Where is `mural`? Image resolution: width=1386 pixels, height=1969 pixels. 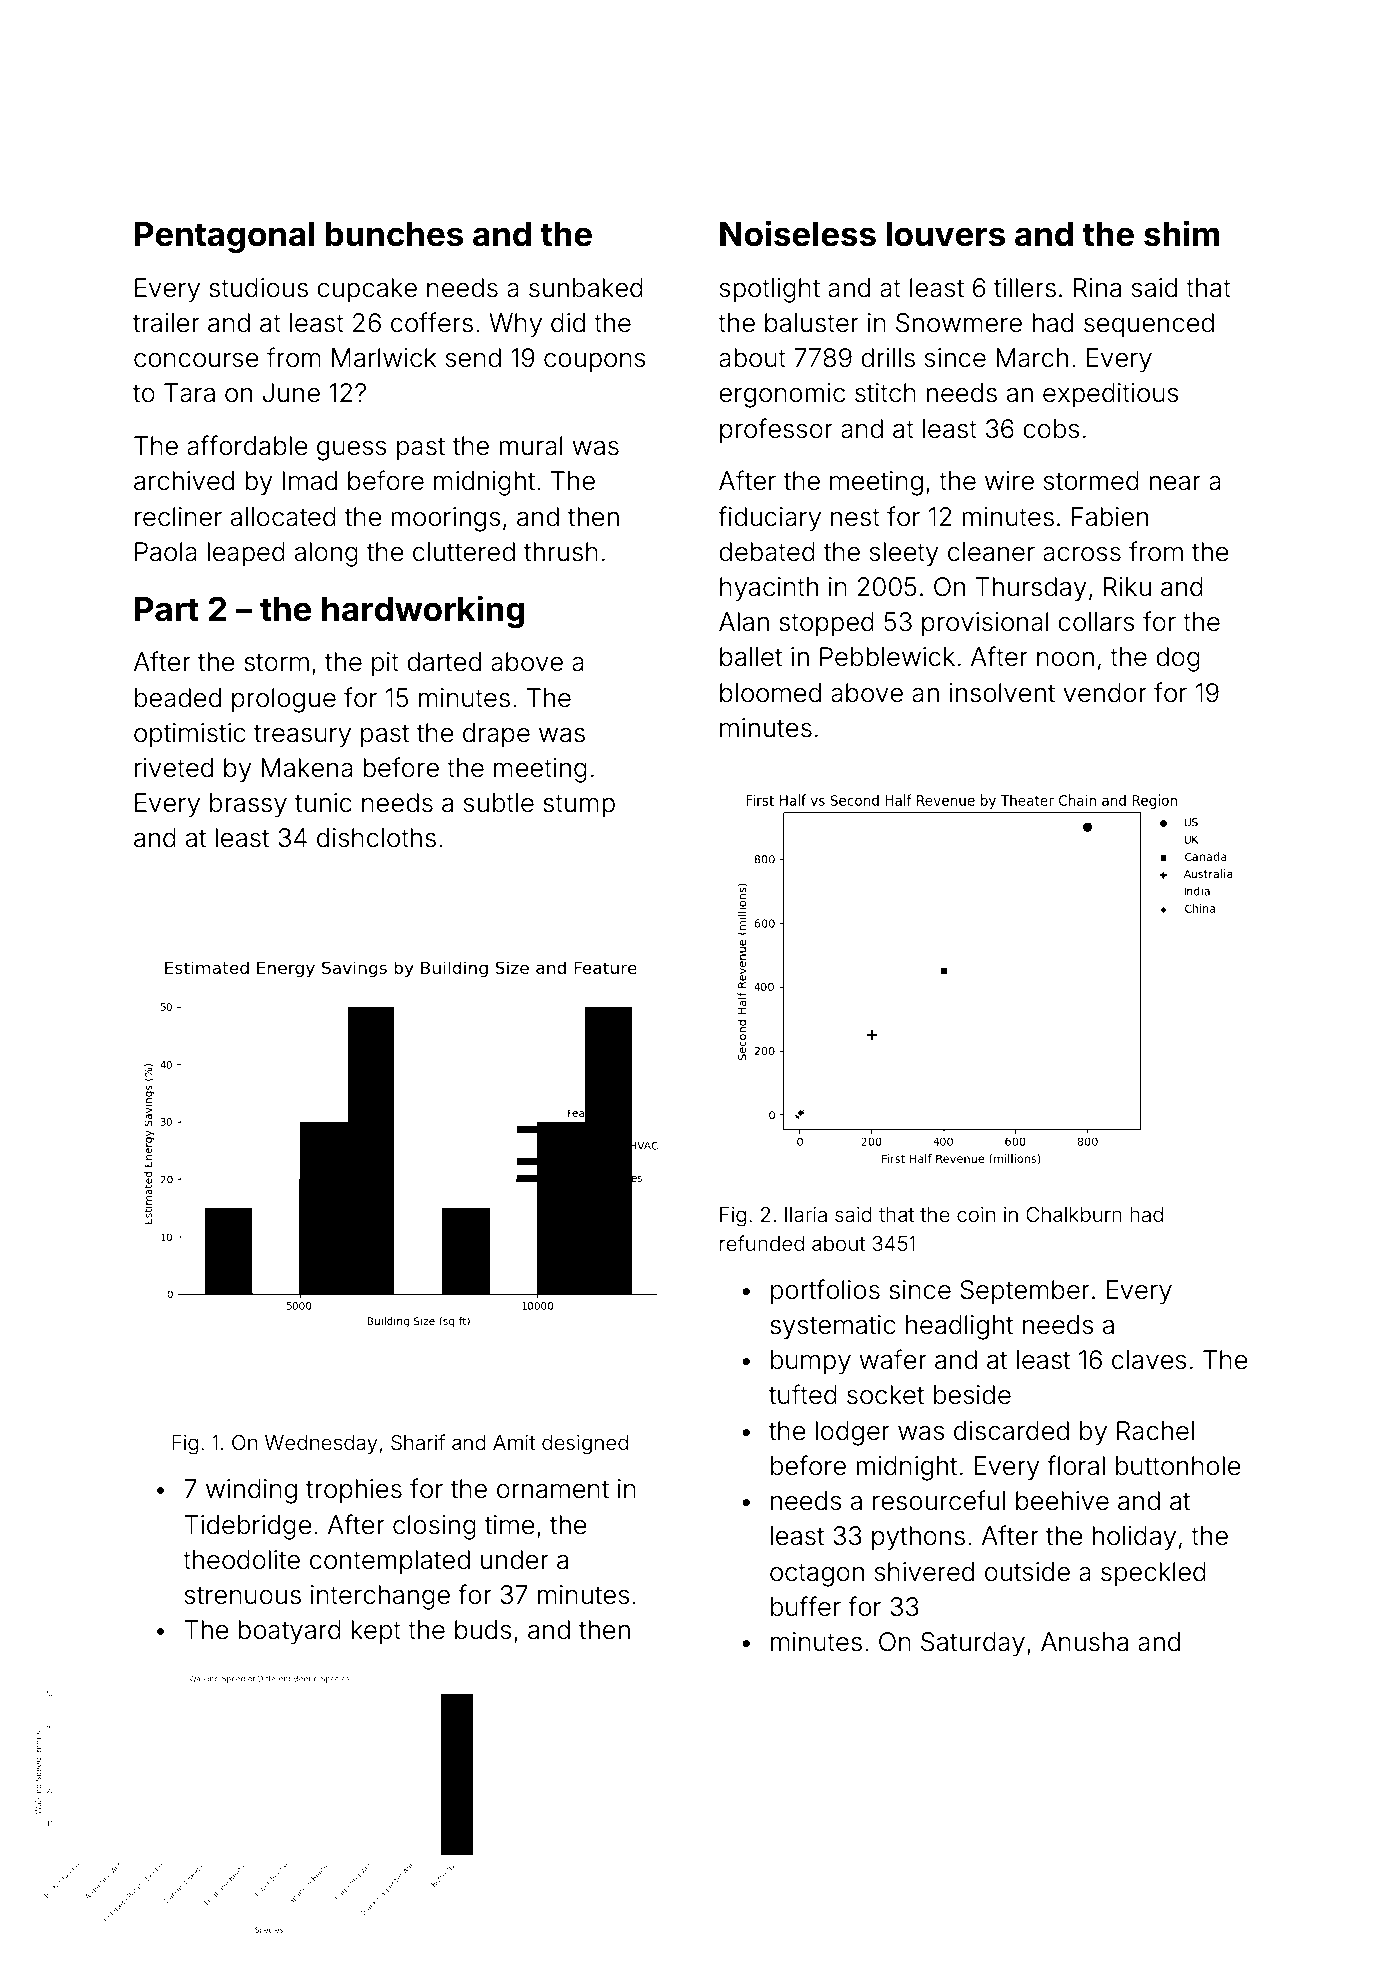
mural is located at coordinates (531, 446).
